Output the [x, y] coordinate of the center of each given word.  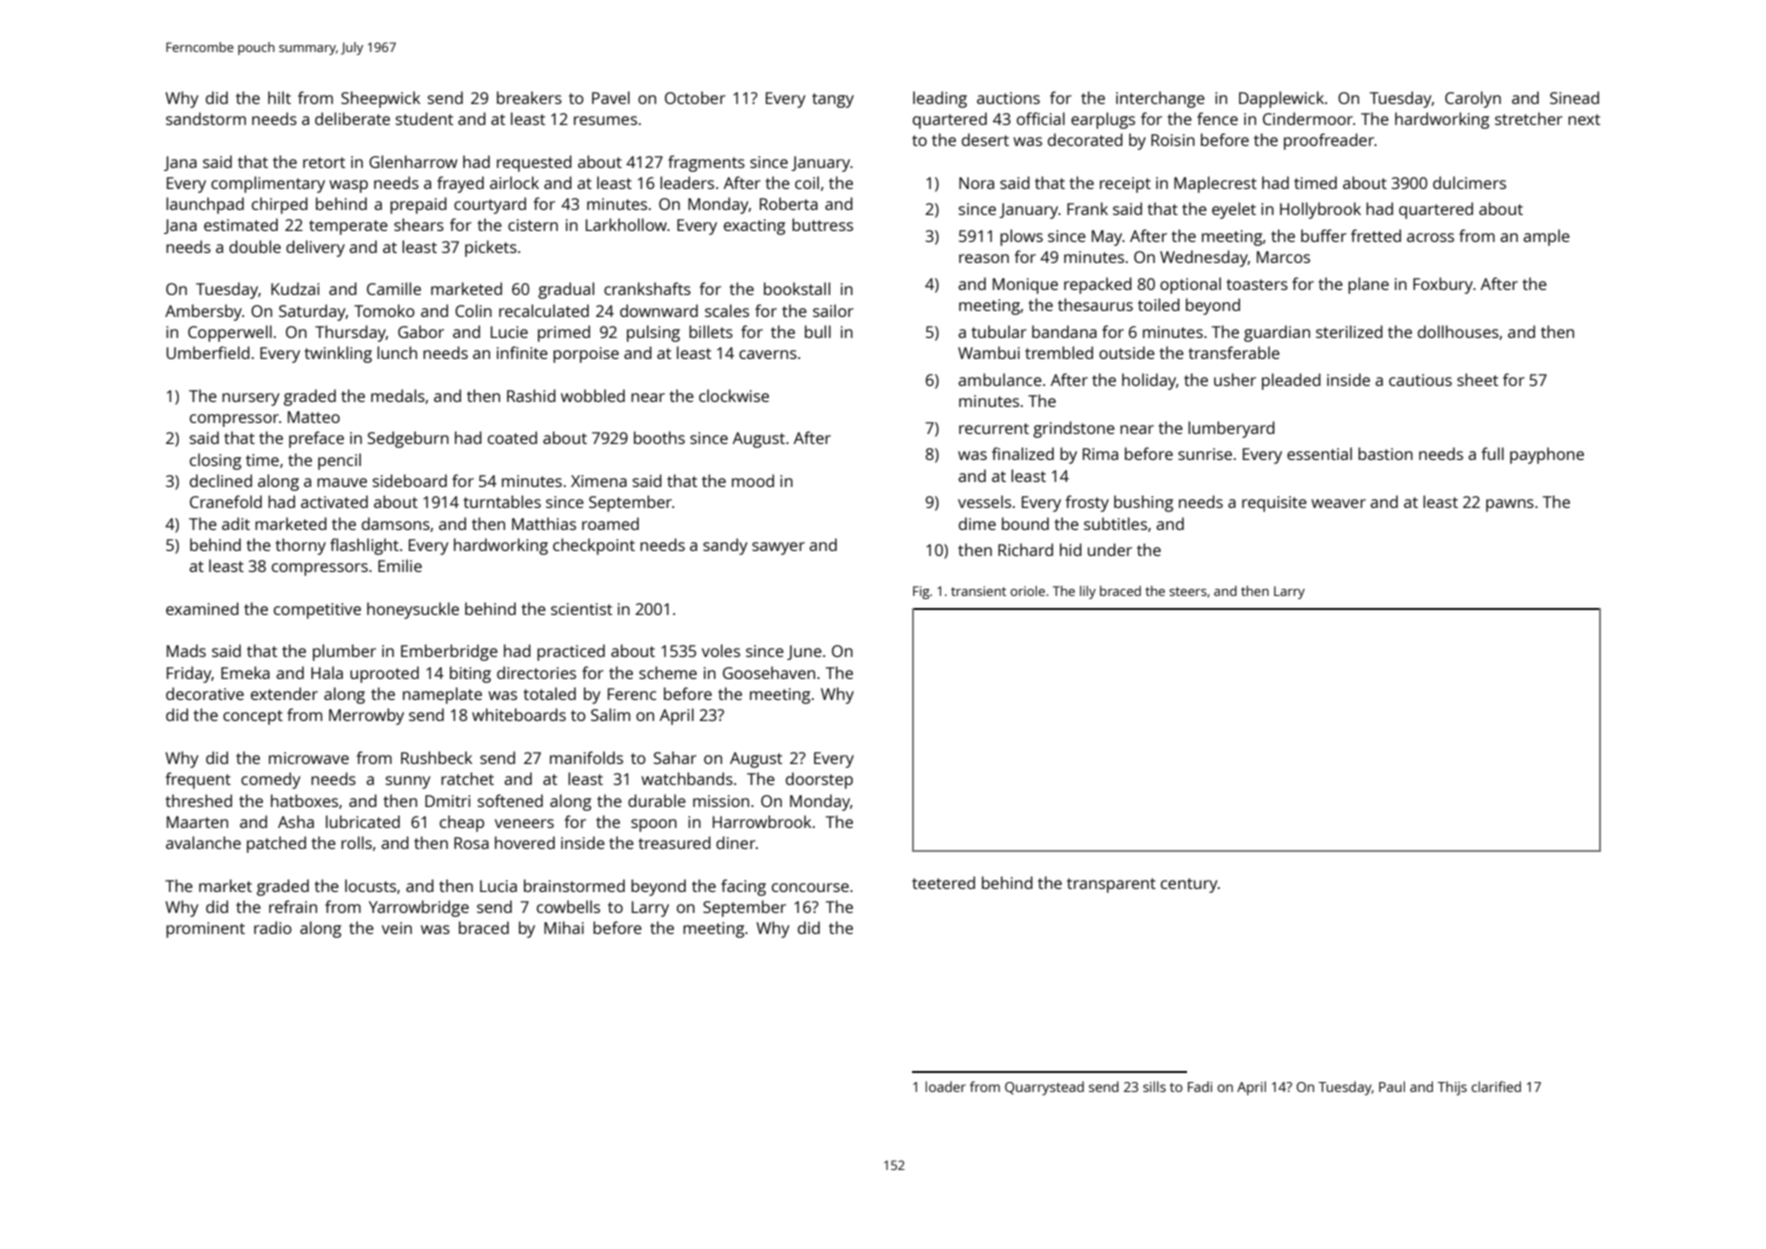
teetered [943, 882]
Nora [976, 183]
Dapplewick [1281, 99]
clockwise [734, 395]
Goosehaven [769, 672]
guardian [1277, 333]
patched [276, 844]
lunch [397, 352]
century [1189, 885]
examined [202, 608]
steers [1188, 591]
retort [324, 162]
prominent [205, 930]
